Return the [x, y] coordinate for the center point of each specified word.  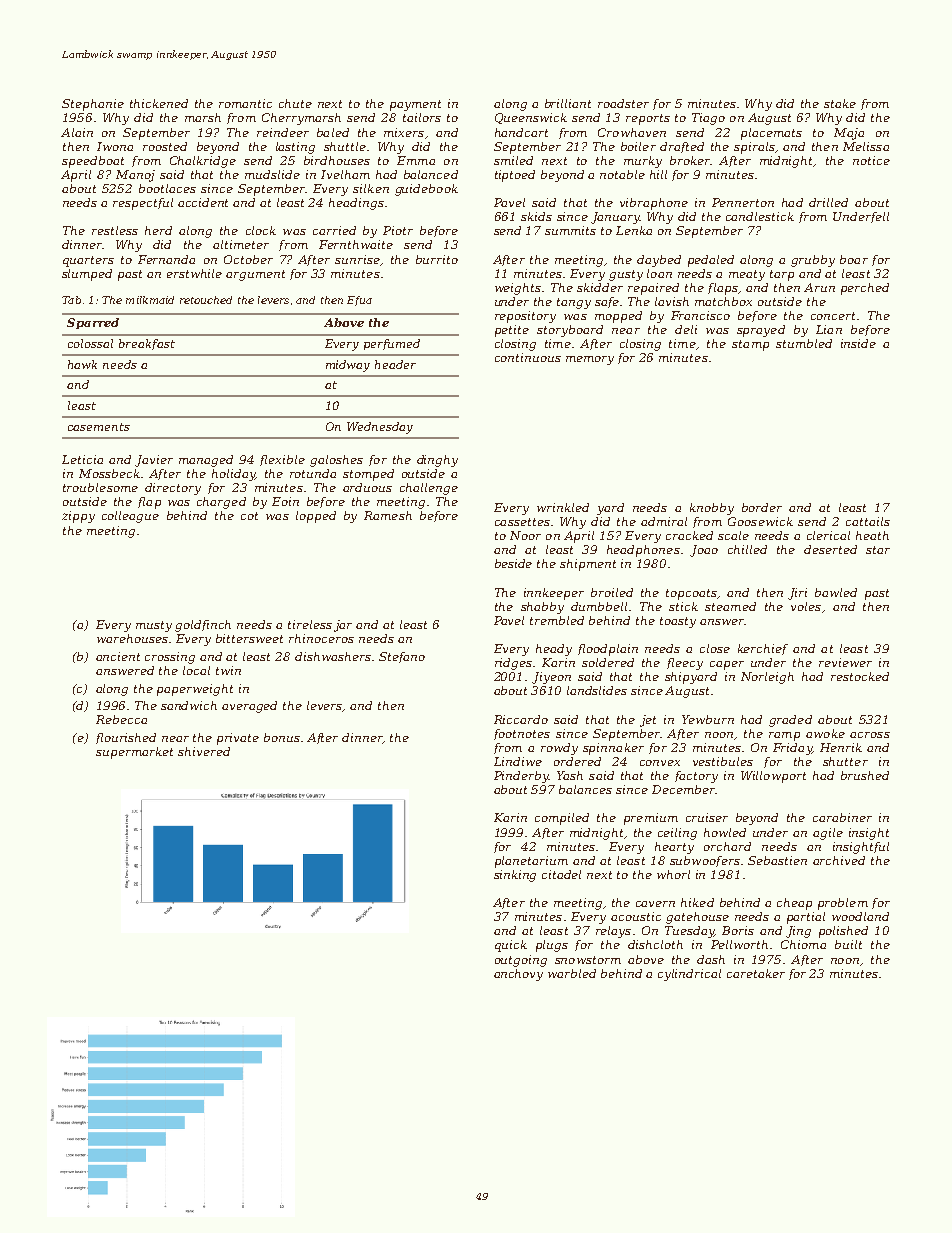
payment [415, 105]
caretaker [756, 973]
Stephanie [93, 105]
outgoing [521, 961]
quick [511, 946]
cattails [868, 521]
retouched [206, 300]
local [196, 670]
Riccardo [521, 719]
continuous [528, 357]
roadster [623, 103]
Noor [525, 535]
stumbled [804, 343]
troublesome [100, 487]
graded [790, 721]
